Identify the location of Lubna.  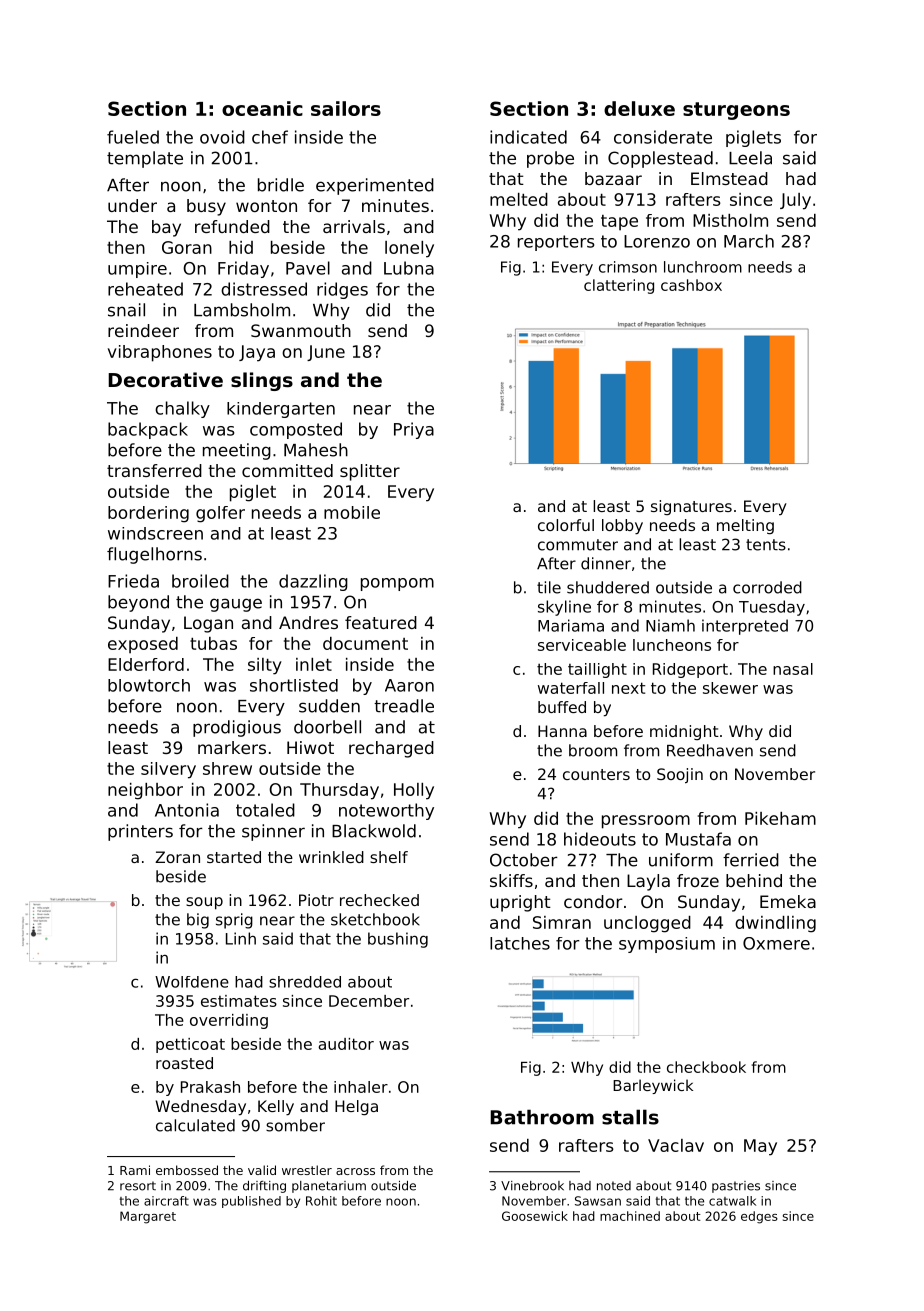
(409, 268).
